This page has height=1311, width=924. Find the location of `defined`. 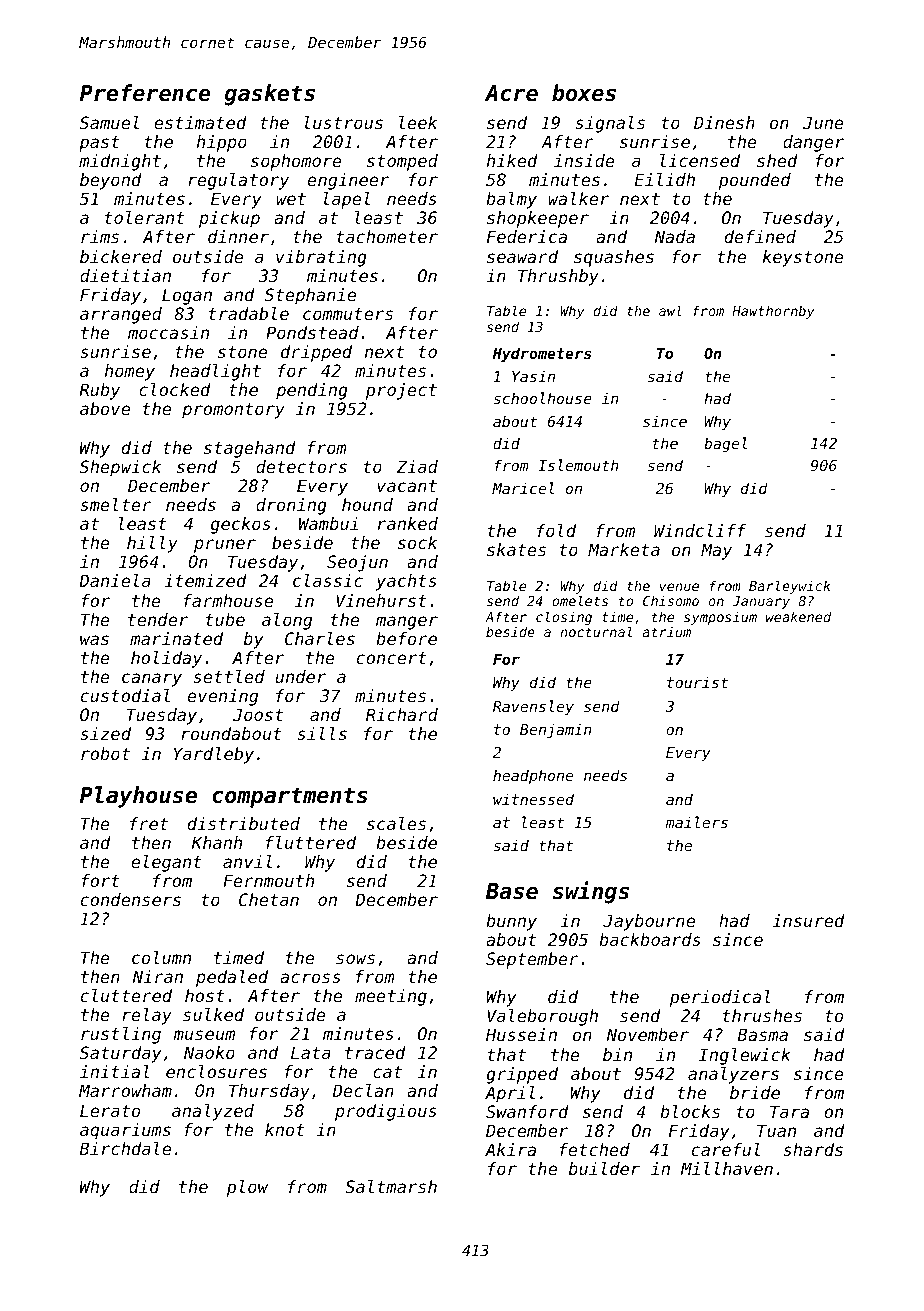

defined is located at coordinates (760, 236).
